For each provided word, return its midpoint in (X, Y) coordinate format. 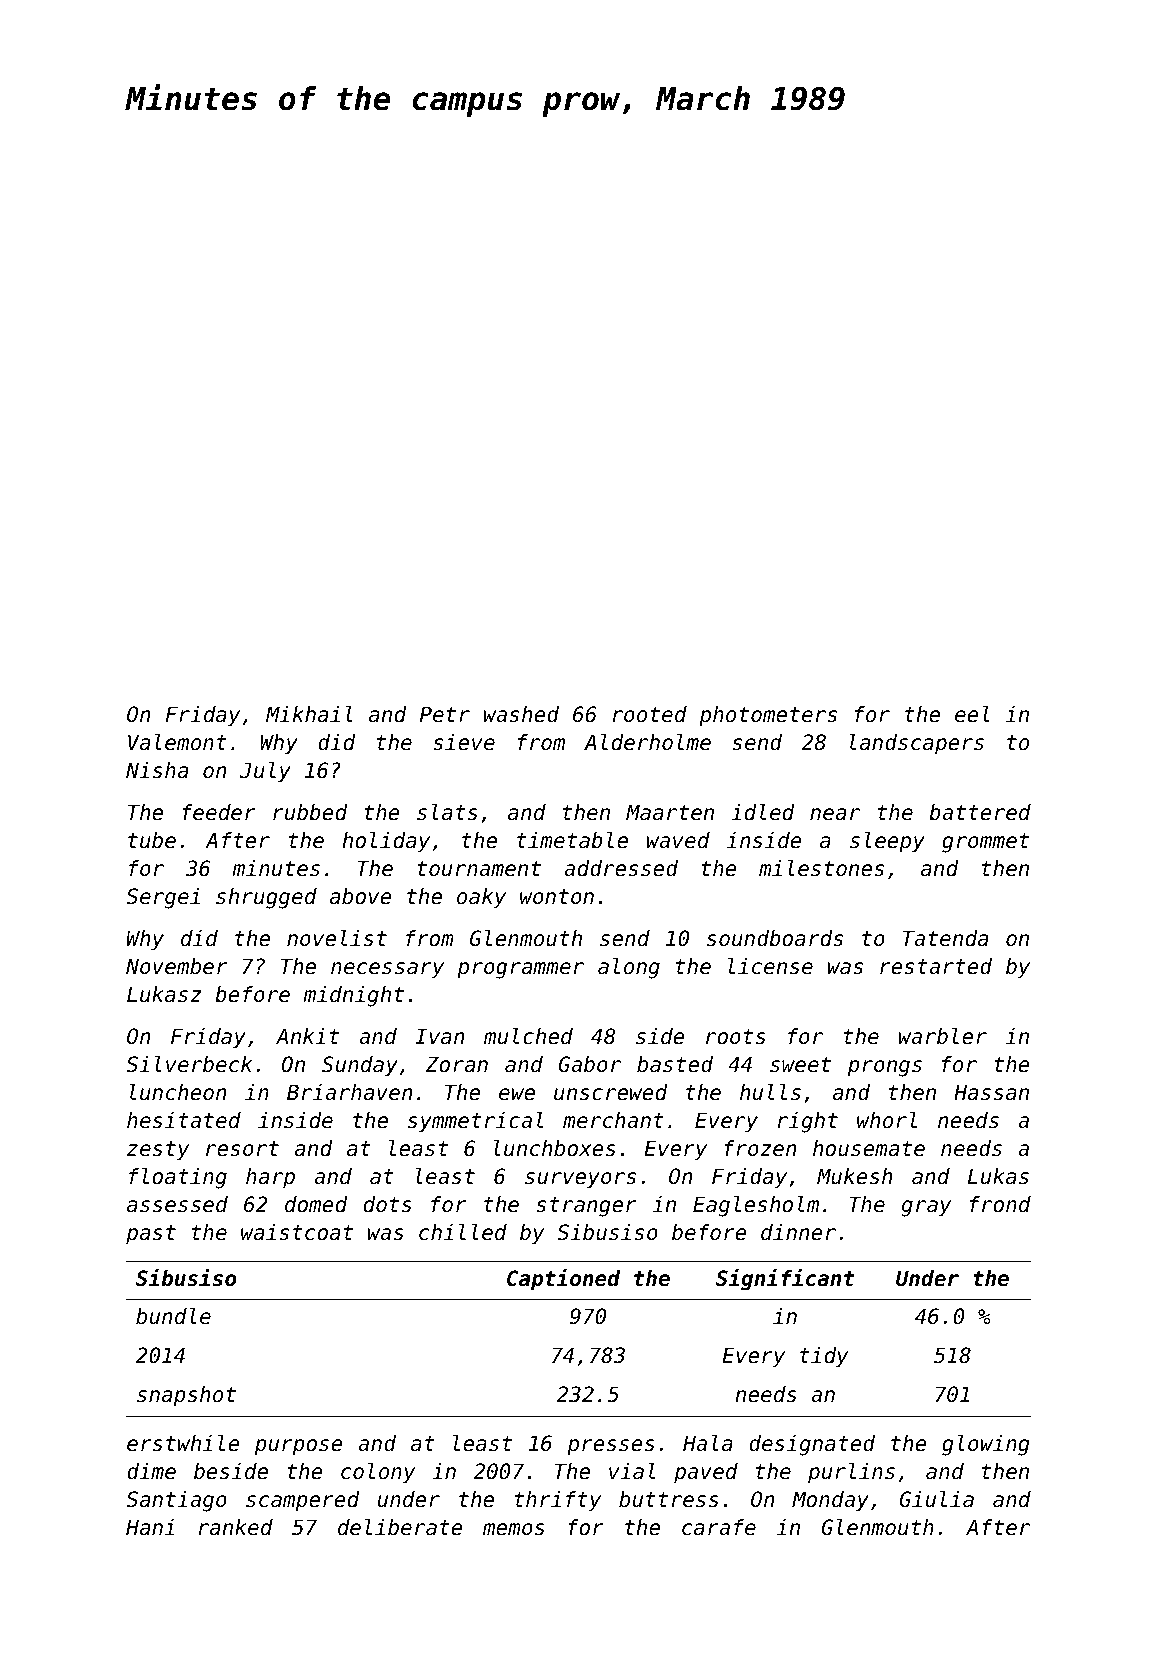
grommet (985, 843)
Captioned (563, 1280)
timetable (572, 840)
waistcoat (297, 1232)
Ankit (307, 1036)
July (265, 772)
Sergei (163, 898)
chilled (463, 1232)
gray (926, 1208)
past (151, 1235)
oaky (481, 898)
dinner (798, 1232)
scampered (303, 1501)
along (629, 968)
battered (980, 812)
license (770, 966)
